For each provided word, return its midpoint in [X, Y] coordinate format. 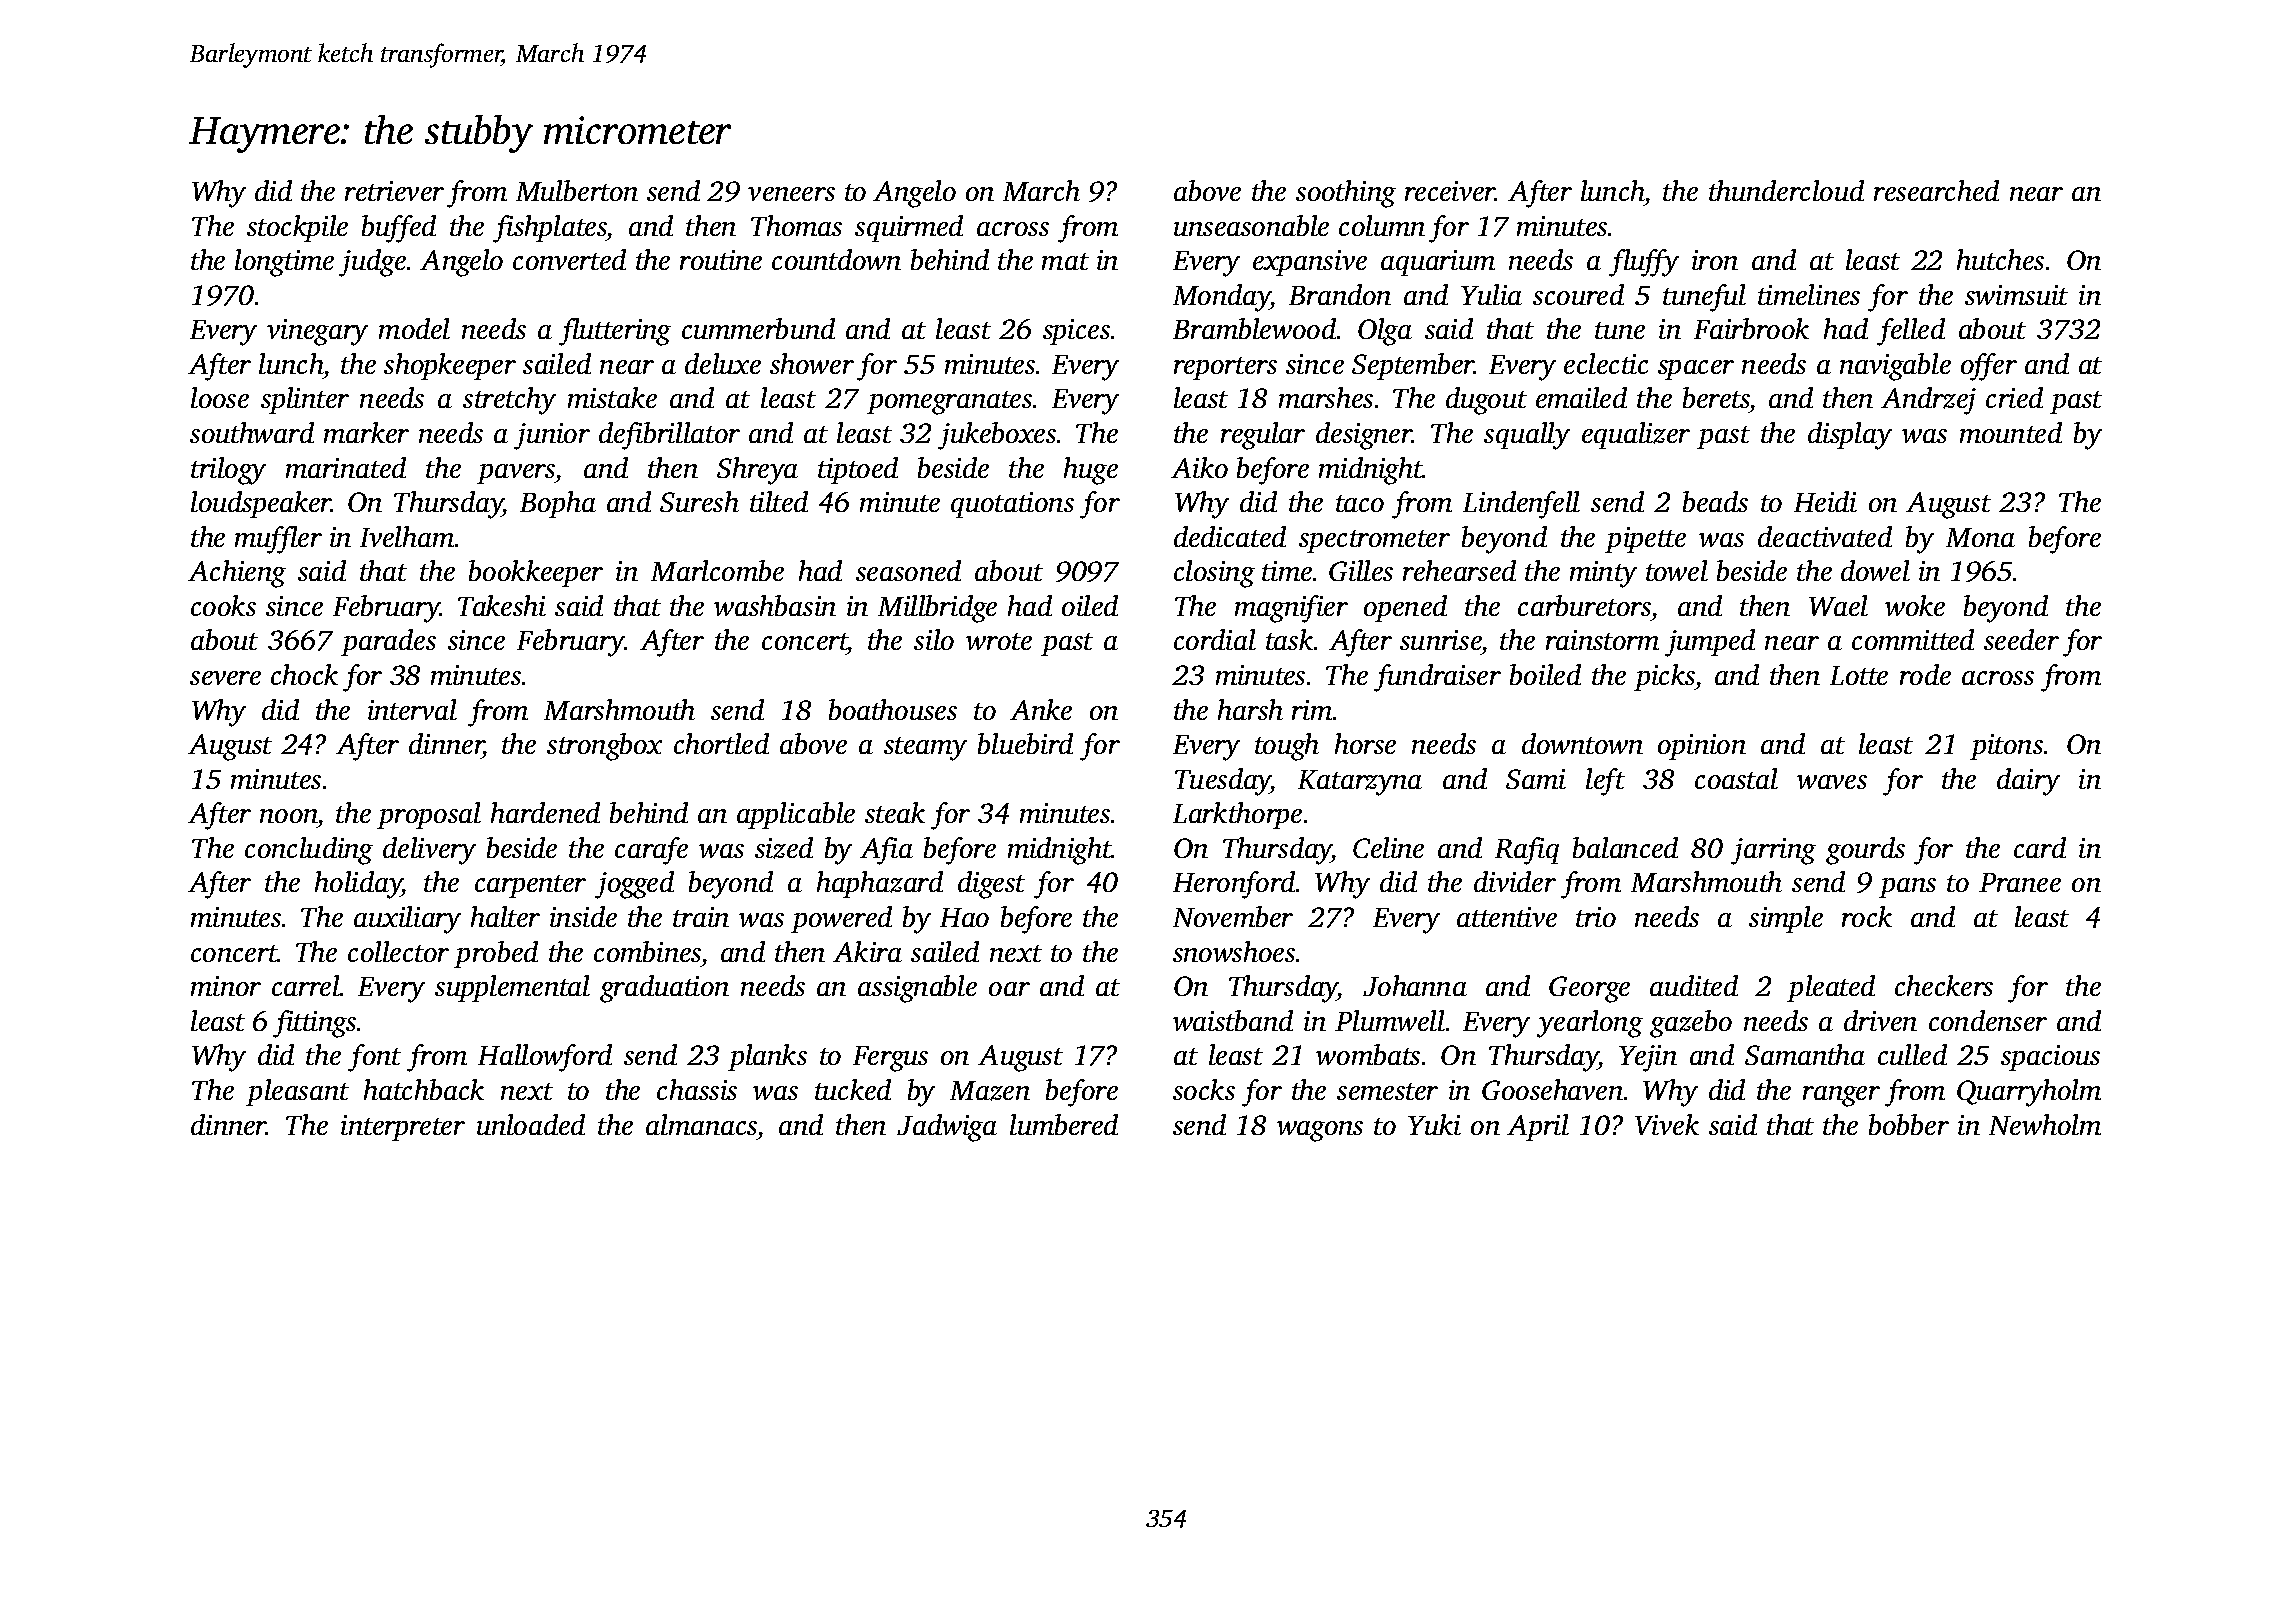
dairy [2028, 782]
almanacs [701, 1124]
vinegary [317, 332]
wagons [1320, 1131]
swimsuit [2016, 295]
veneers [791, 194]
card [2040, 847]
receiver [1450, 191]
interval [412, 709]
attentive [1507, 917]
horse [1365, 743]
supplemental [512, 988]
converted [569, 259]
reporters [1225, 368]
